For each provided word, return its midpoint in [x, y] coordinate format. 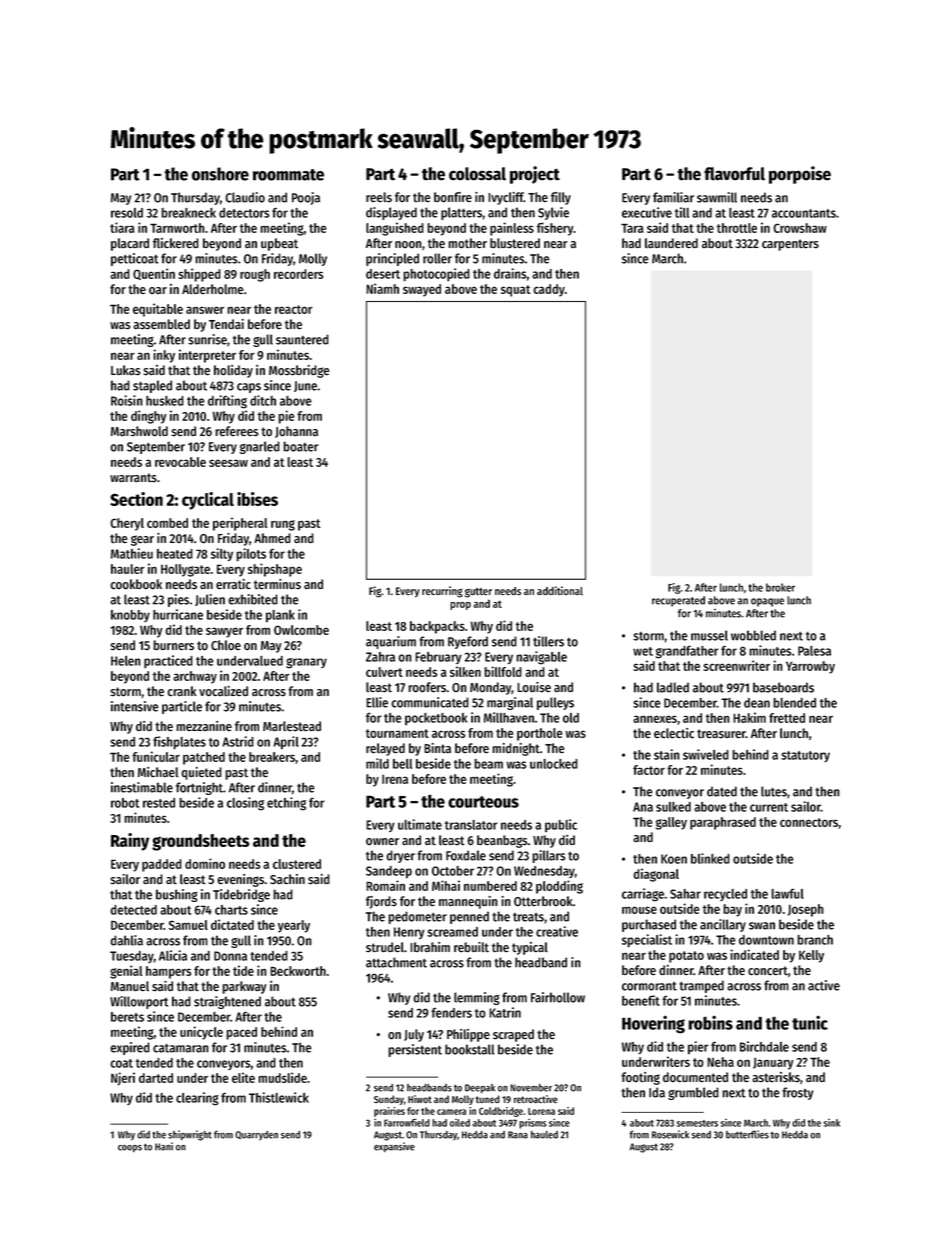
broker [780, 587]
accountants [804, 213]
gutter [478, 593]
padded [162, 865]
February [438, 658]
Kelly [811, 956]
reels [379, 197]
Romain [385, 885]
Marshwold [139, 431]
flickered [176, 243]
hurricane [178, 614]
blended [794, 703]
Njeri [123, 1079]
